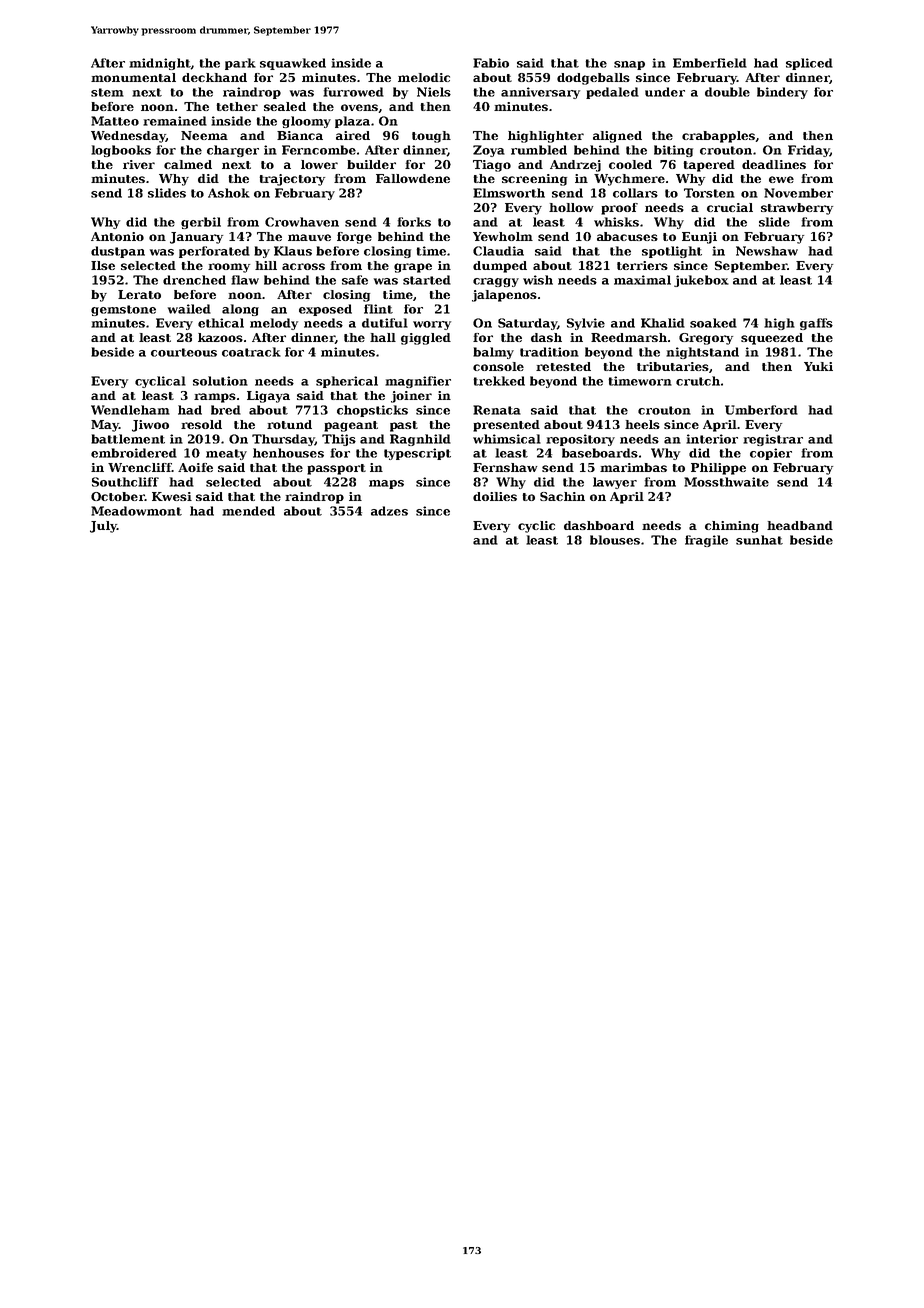 The width and height of the screenshot is (924, 1308). Describe the element at coordinates (389, 511) in the screenshot. I see `adzes` at that location.
